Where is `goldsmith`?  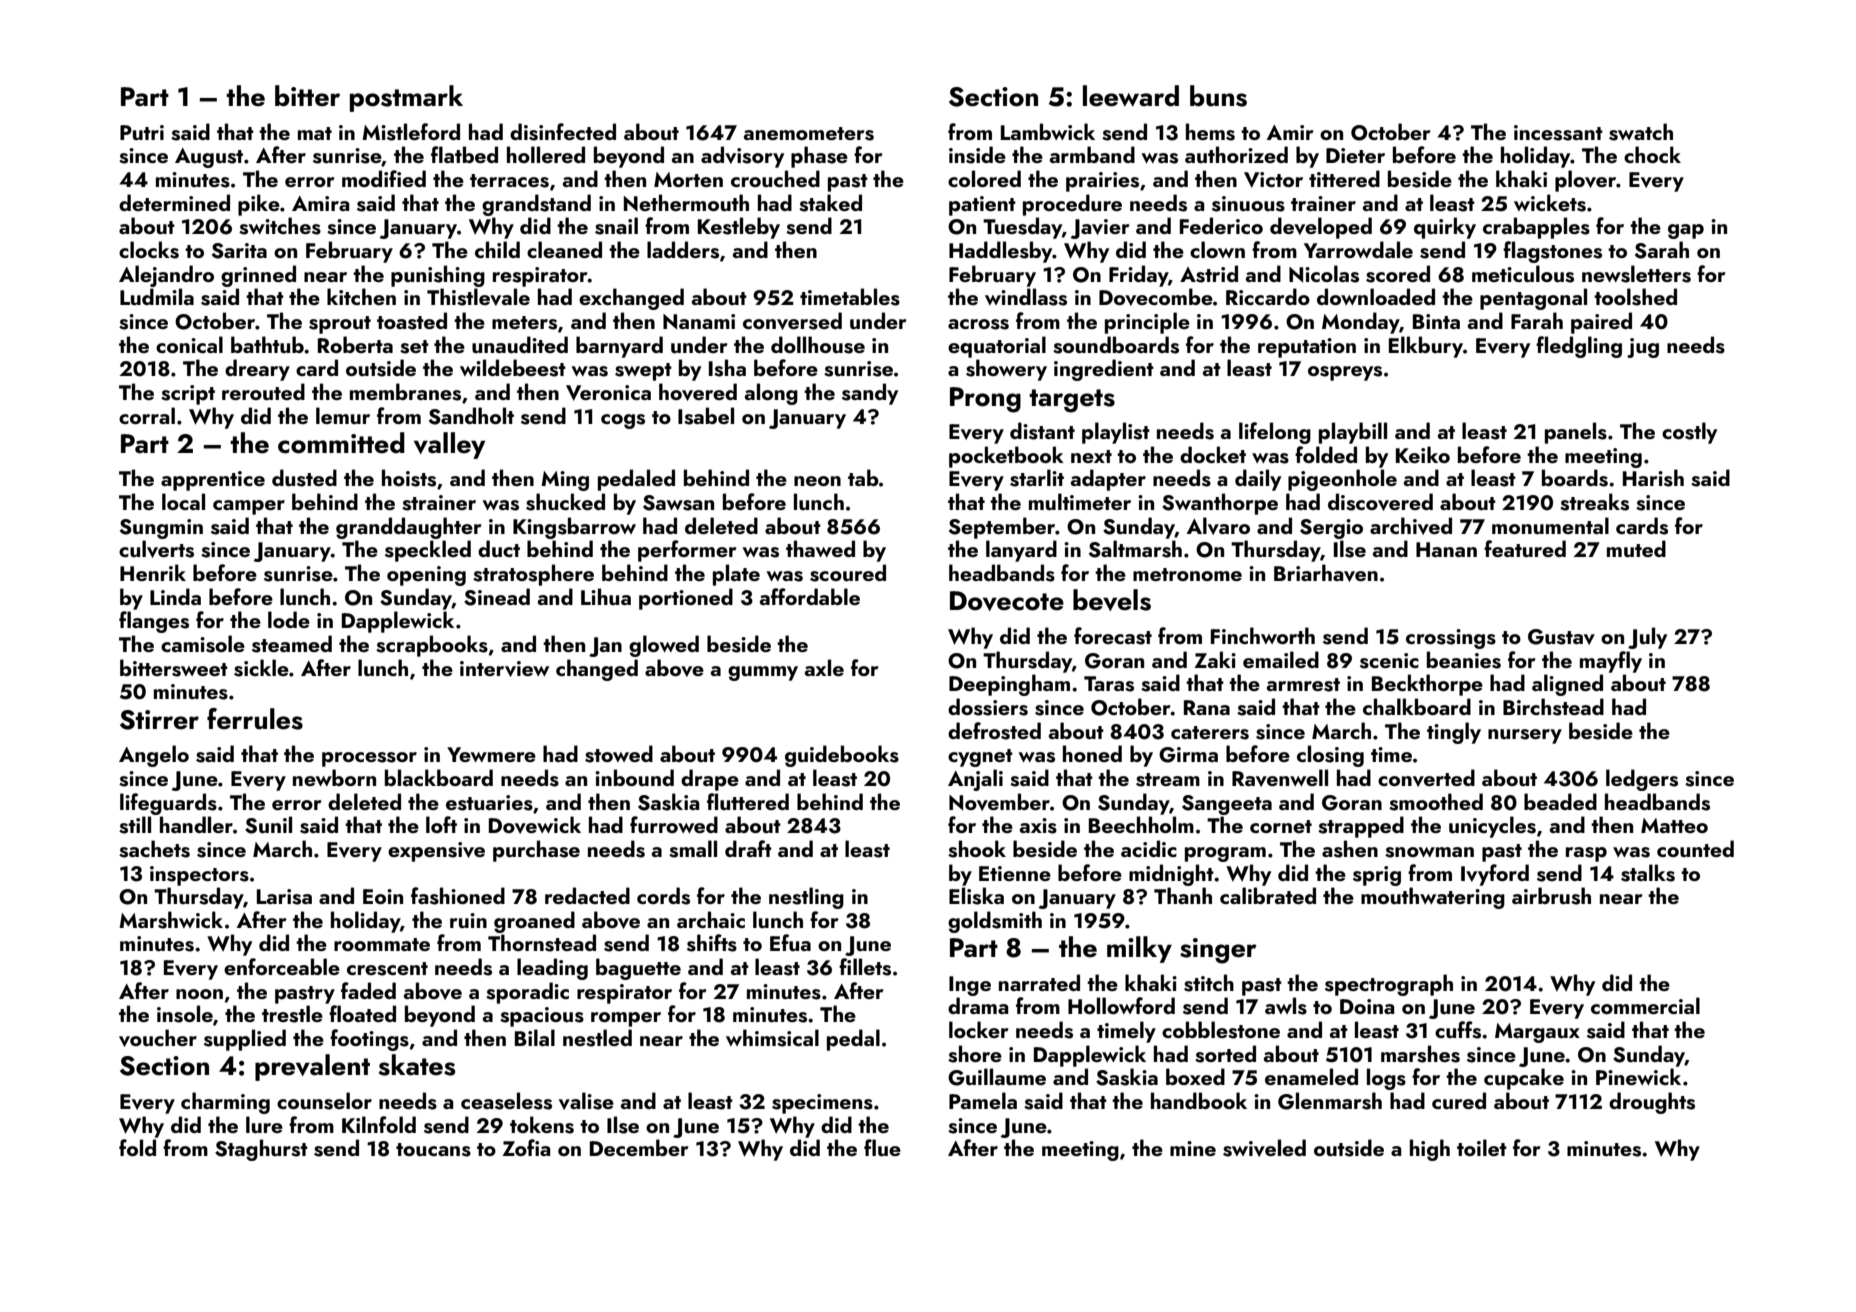 goldsmith is located at coordinates (995, 922).
